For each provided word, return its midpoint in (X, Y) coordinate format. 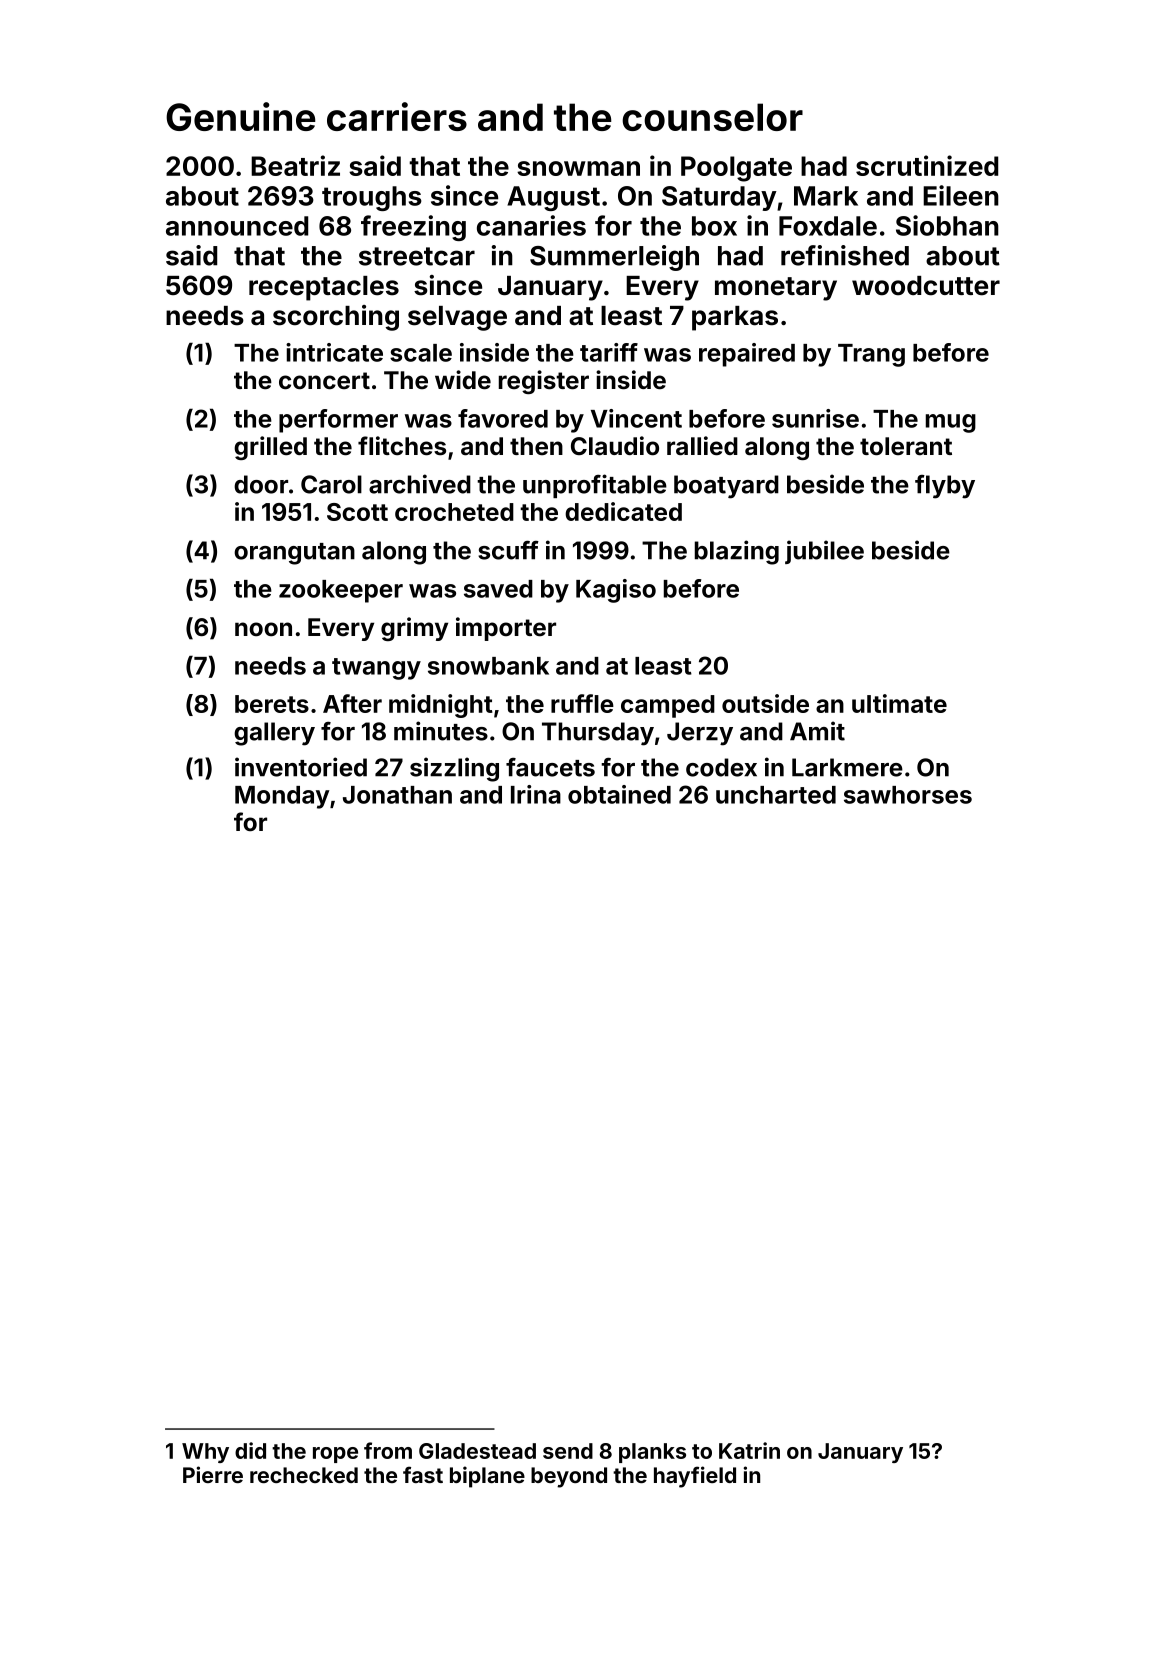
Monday (282, 797)
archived (420, 484)
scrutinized (927, 165)
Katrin (749, 1450)
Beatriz (295, 165)
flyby (945, 487)
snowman (578, 168)
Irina (536, 794)
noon (263, 629)
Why (205, 1453)
